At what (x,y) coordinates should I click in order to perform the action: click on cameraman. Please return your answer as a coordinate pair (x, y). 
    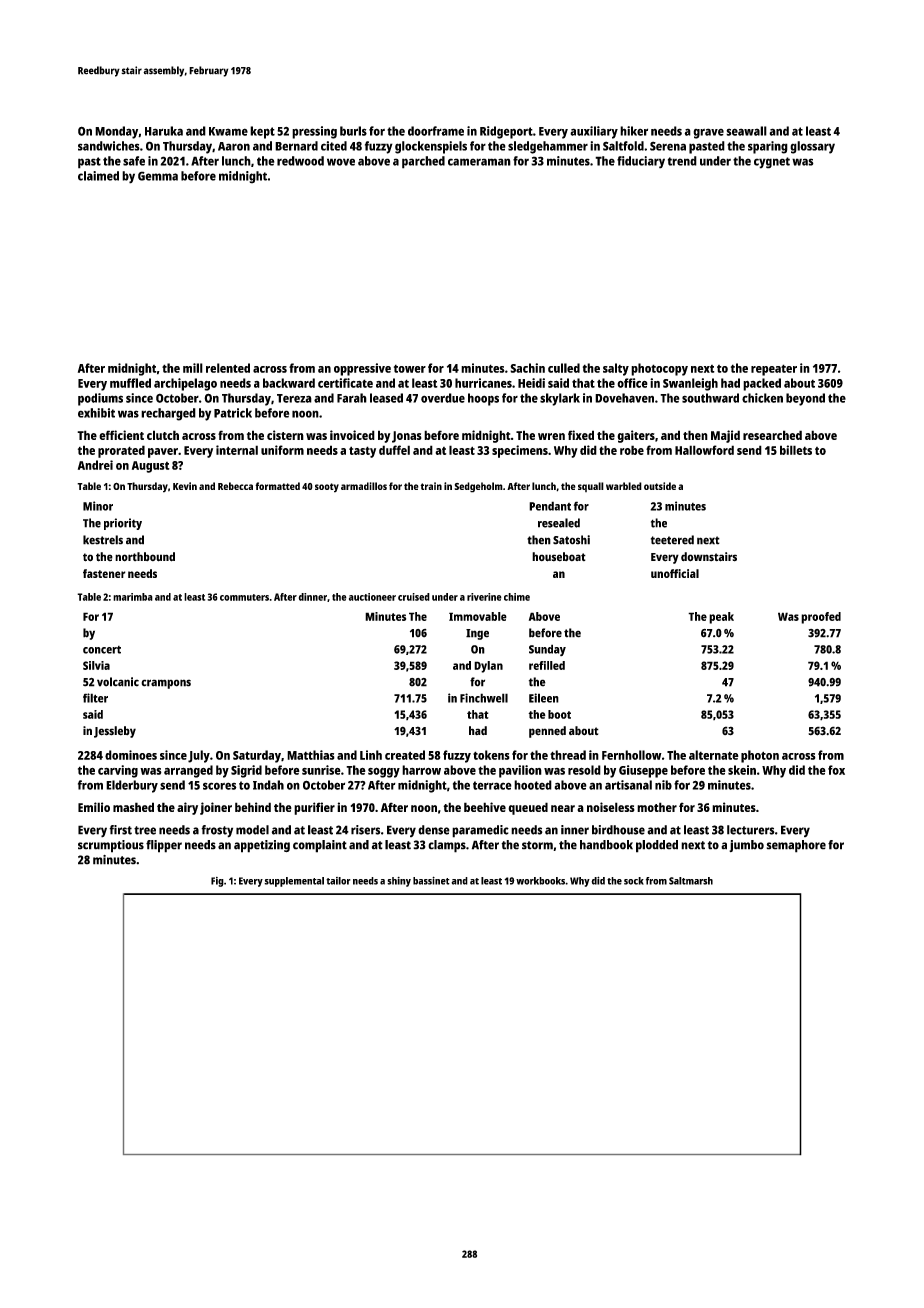
    Looking at the image, I should click on (479, 162).
